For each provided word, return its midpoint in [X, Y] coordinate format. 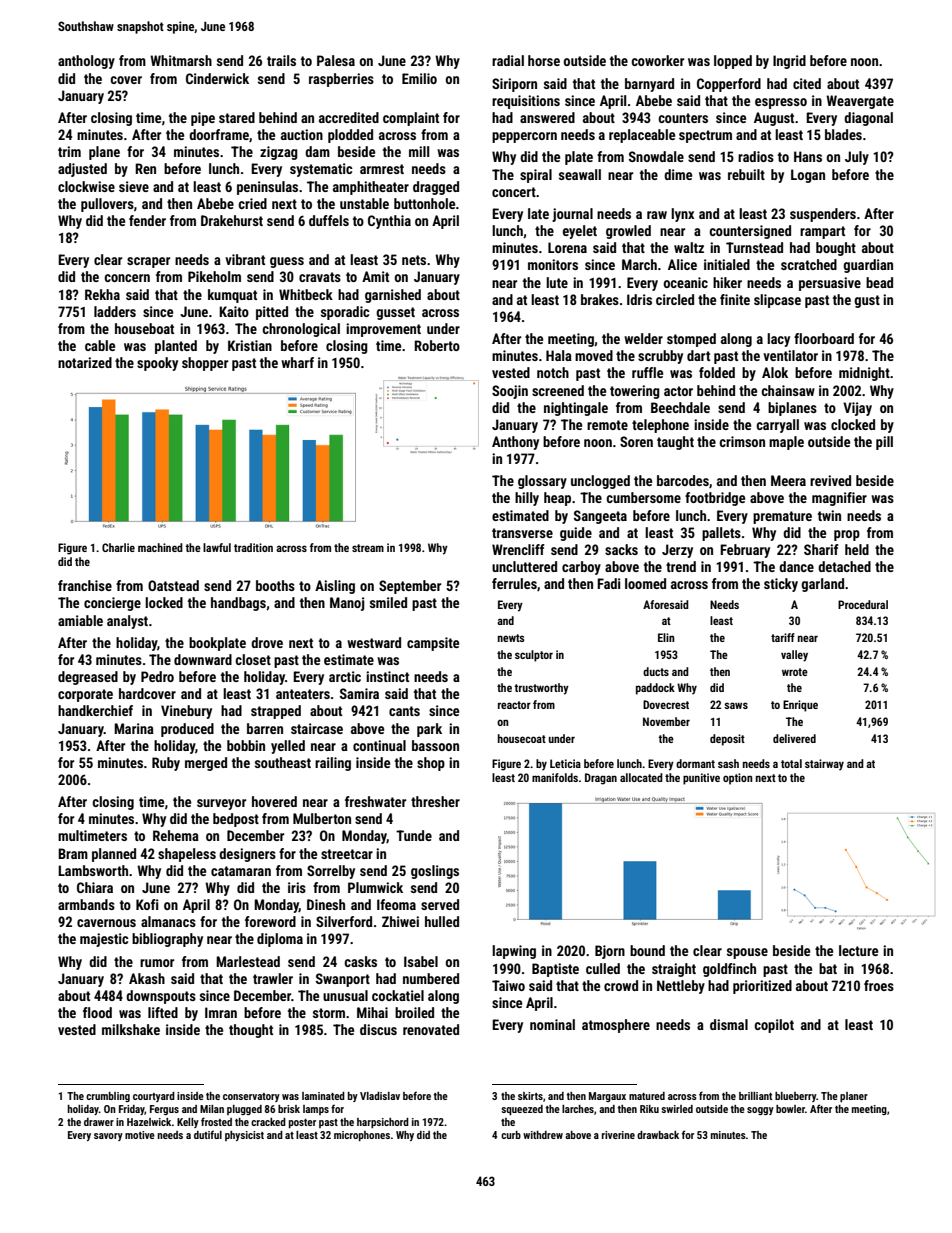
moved [594, 355]
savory [108, 1137]
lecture [858, 950]
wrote [795, 672]
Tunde [414, 835]
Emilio [419, 78]
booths [275, 585]
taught [675, 443]
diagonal [868, 119]
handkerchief [95, 710]
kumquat [232, 296]
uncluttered [524, 566]
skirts [530, 1096]
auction [302, 134]
